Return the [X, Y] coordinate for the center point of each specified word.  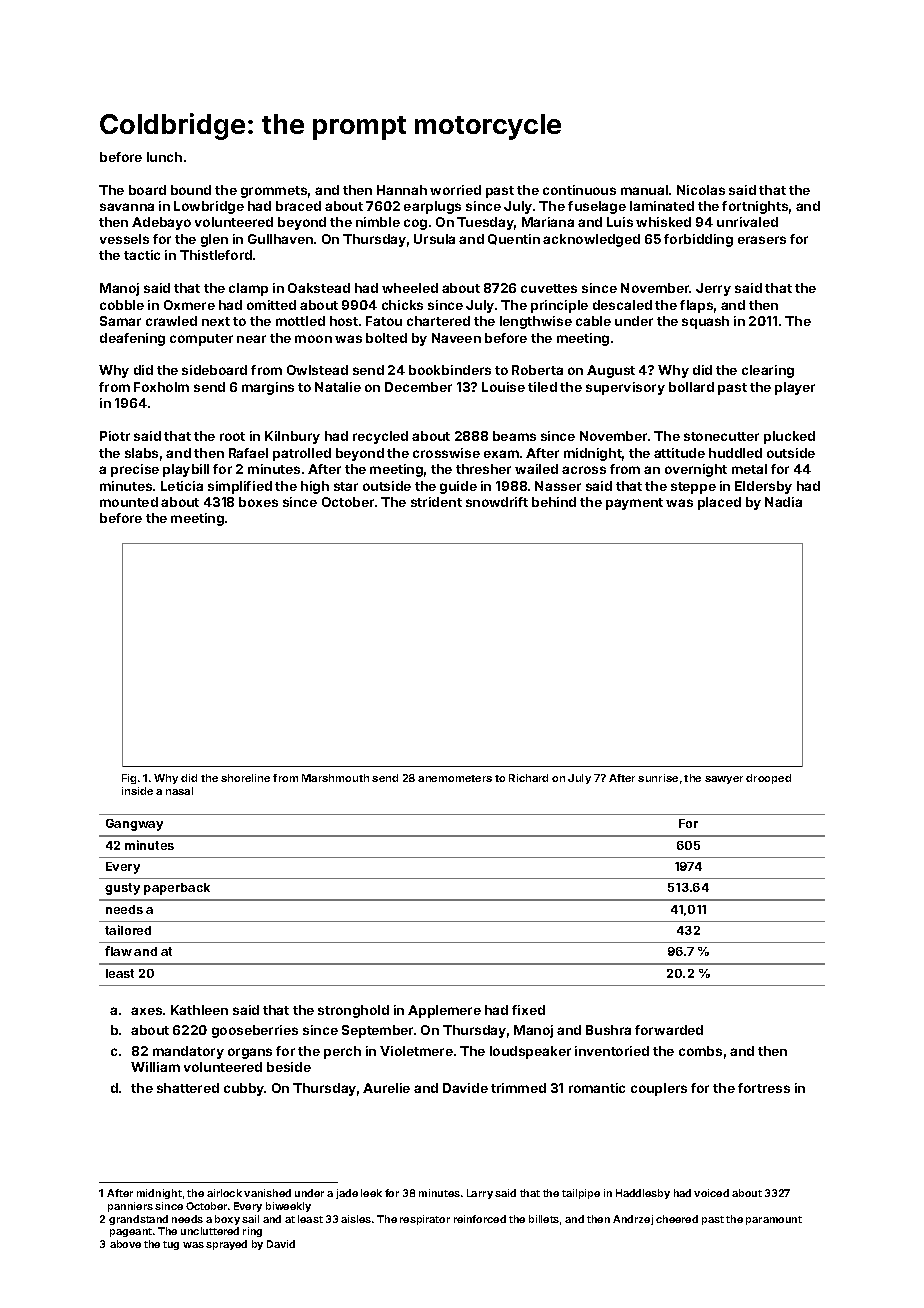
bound [191, 190]
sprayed [226, 1245]
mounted [129, 502]
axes [146, 1011]
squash [705, 322]
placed [719, 503]
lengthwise [536, 322]
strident [436, 502]
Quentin [514, 239]
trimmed [518, 1088]
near [251, 339]
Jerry [713, 289]
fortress [764, 1088]
